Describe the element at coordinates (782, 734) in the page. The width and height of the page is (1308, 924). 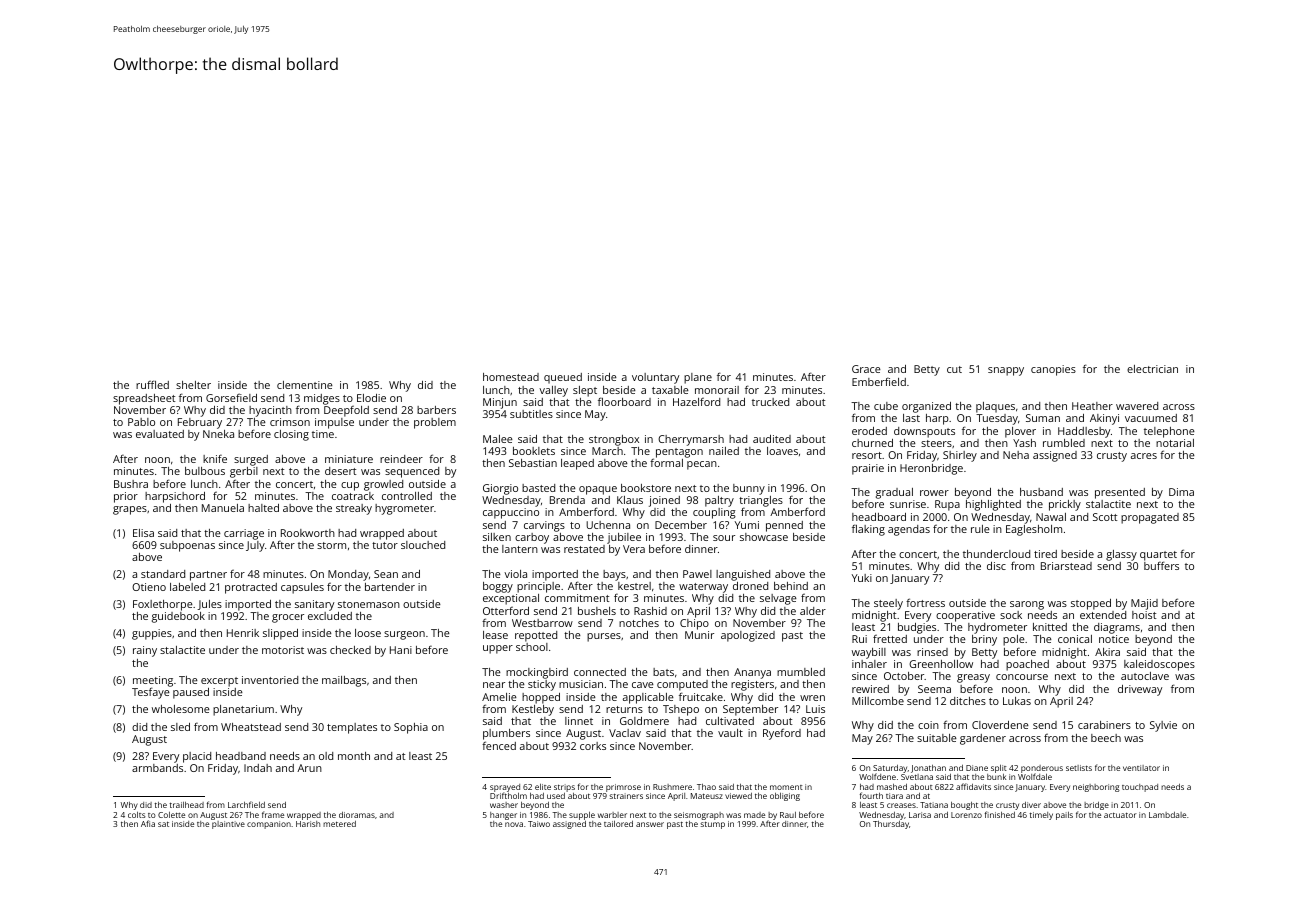
I see `Ryeford` at that location.
